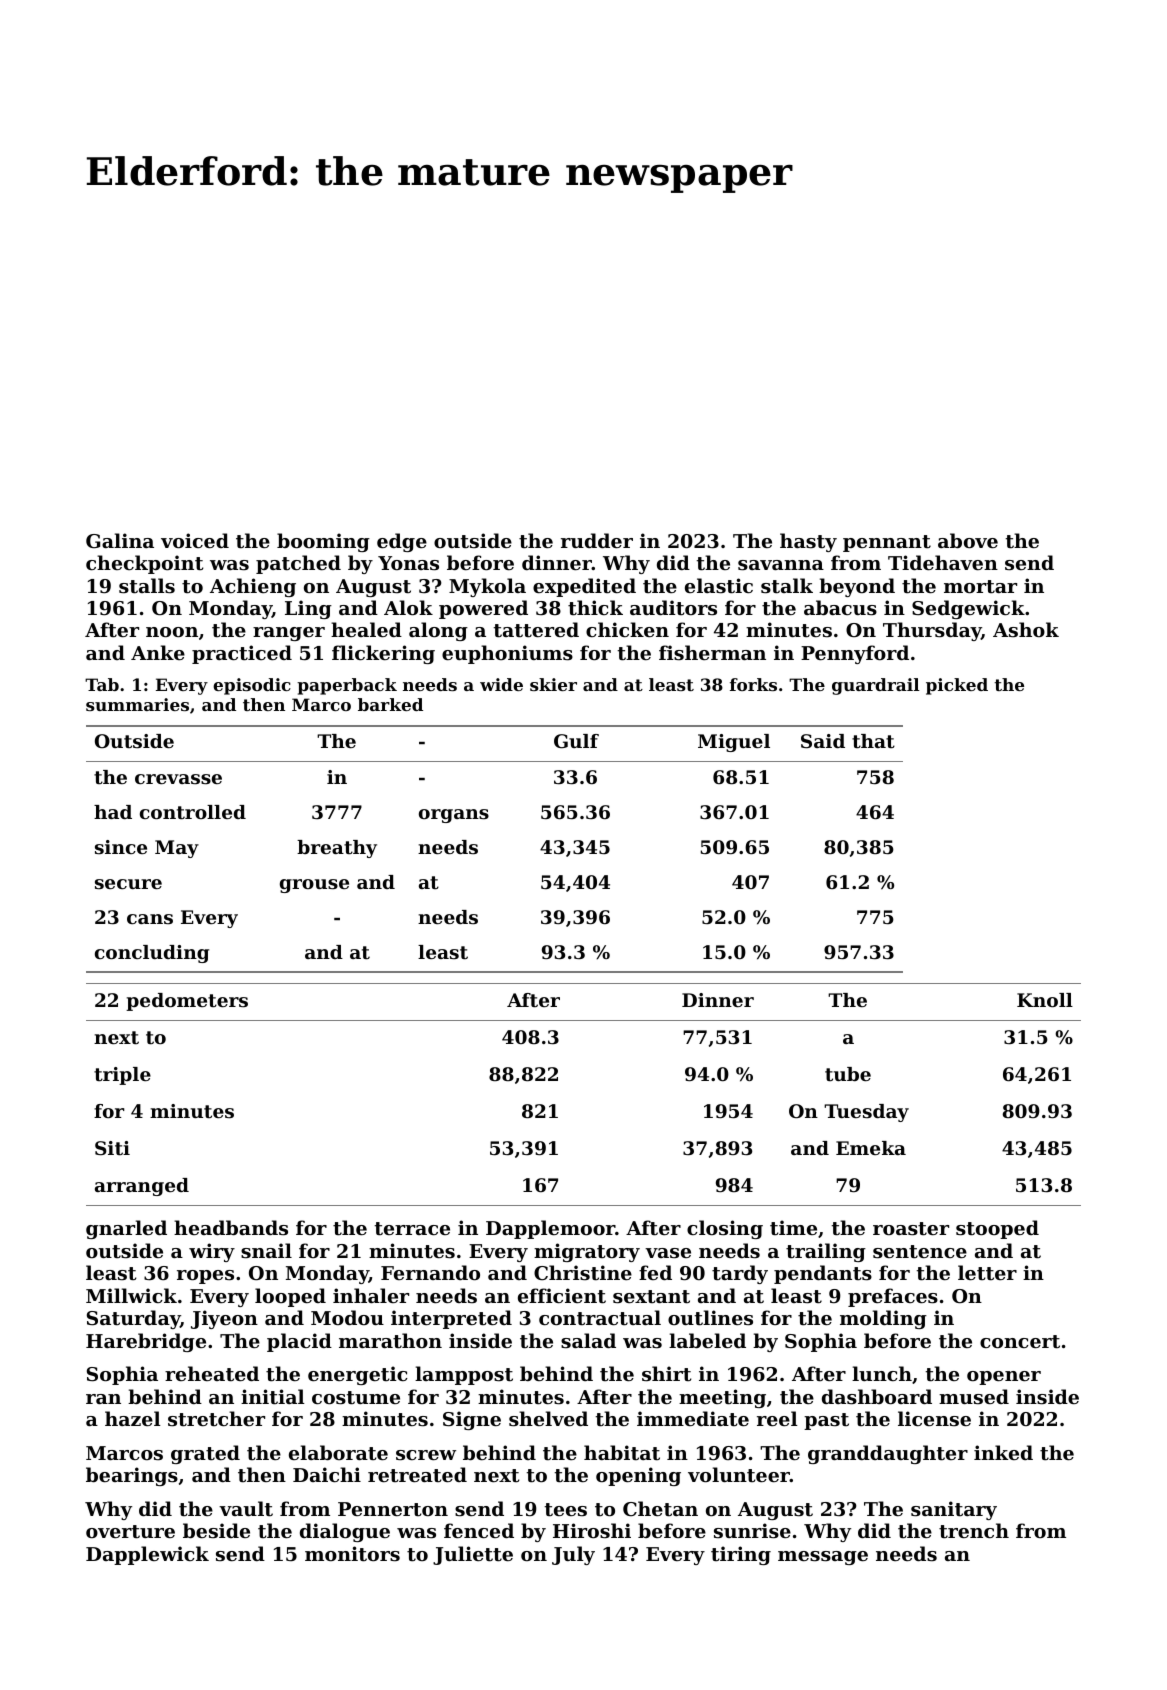 Image resolution: width=1167 pixels, height=1690 pixels. What do you see at coordinates (412, 1229) in the screenshot?
I see `terrace` at bounding box center [412, 1229].
